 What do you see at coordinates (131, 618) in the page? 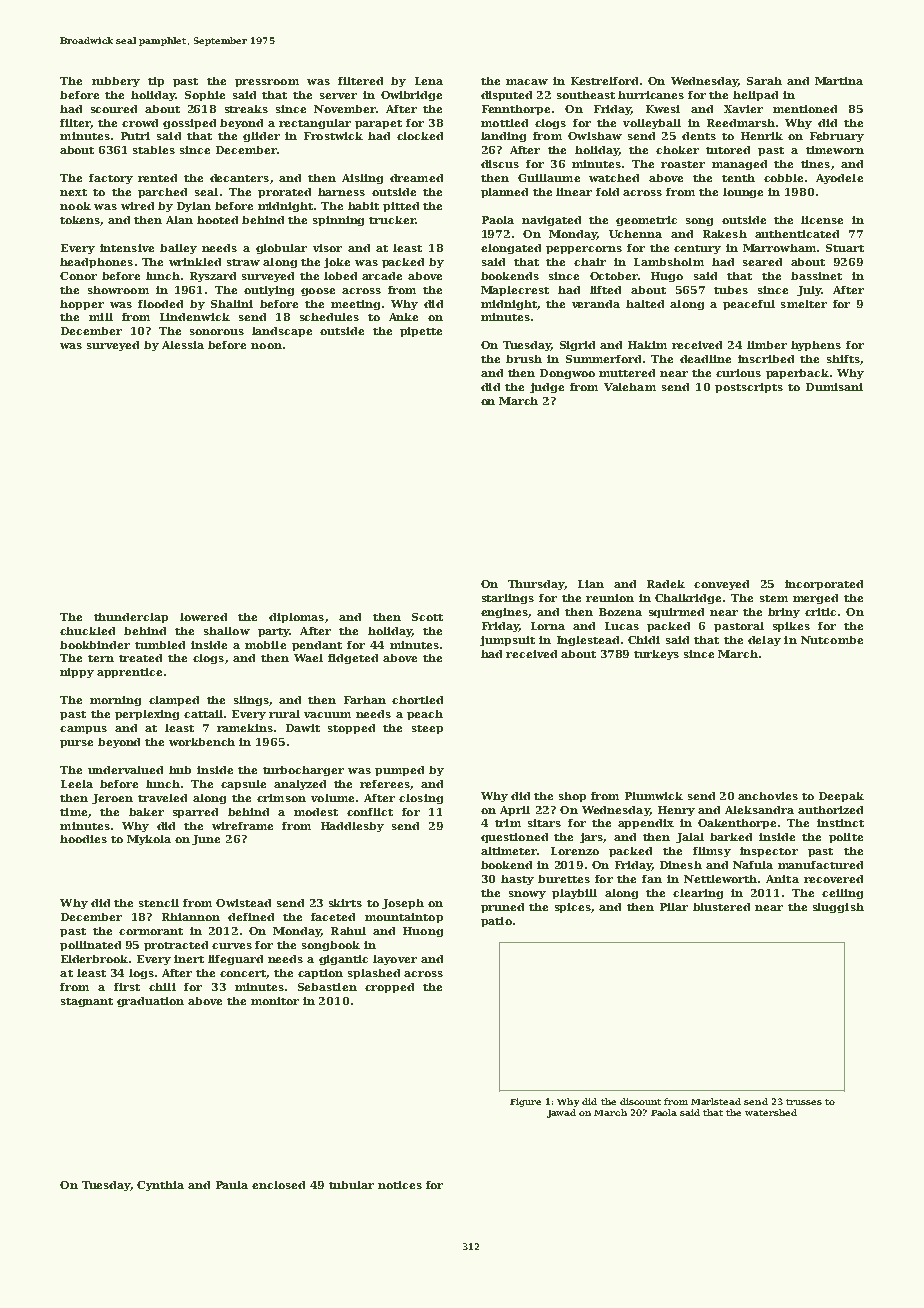
I see `thunderclap` at bounding box center [131, 618].
